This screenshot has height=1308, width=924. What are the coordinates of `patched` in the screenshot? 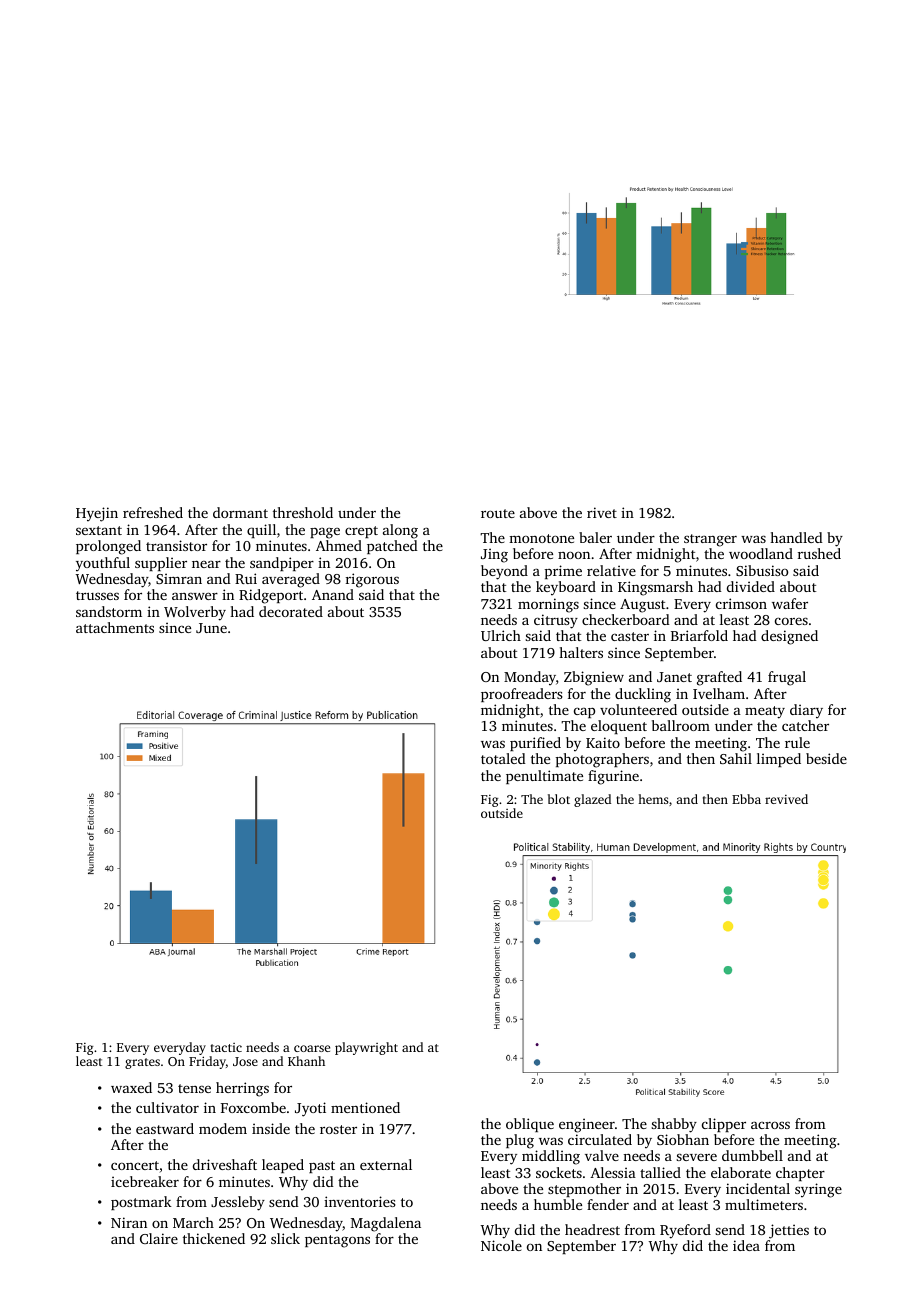 It's located at (392, 547).
